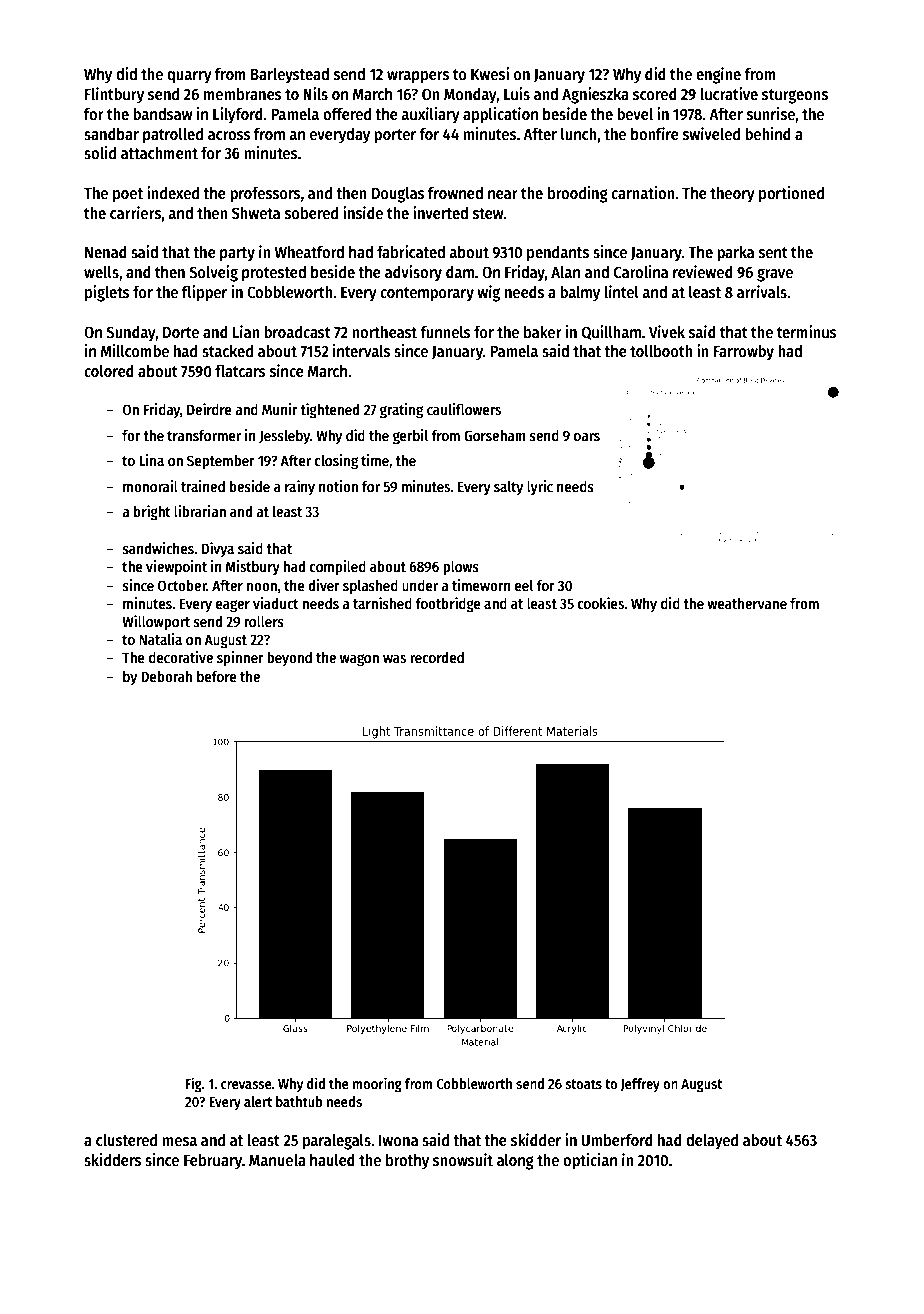  Describe the element at coordinates (166, 676) in the image. I see `Deborah` at that location.
